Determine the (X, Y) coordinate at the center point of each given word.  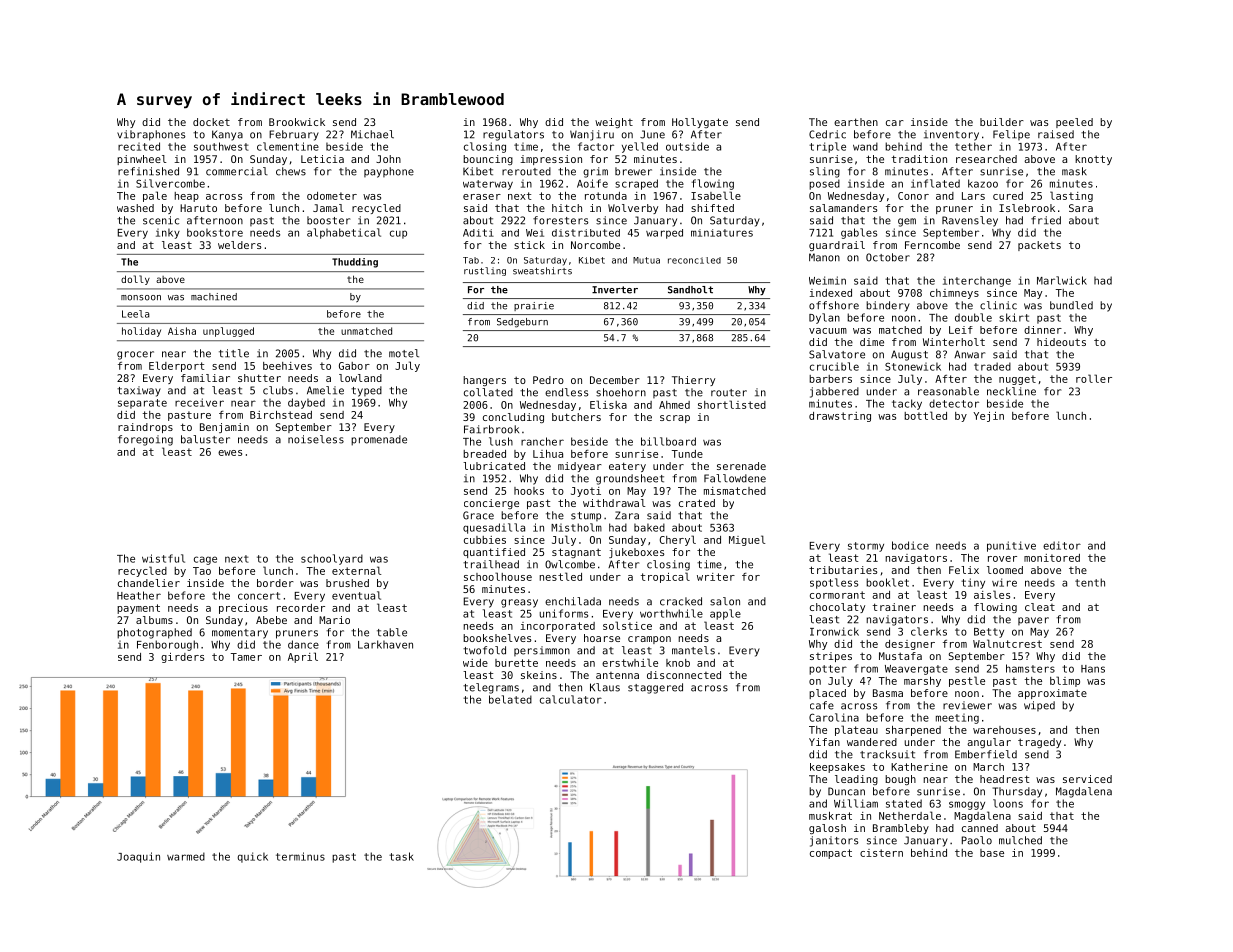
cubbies (485, 540)
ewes (230, 453)
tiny (973, 583)
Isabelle (716, 195)
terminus (300, 856)
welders (239, 245)
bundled (1071, 305)
